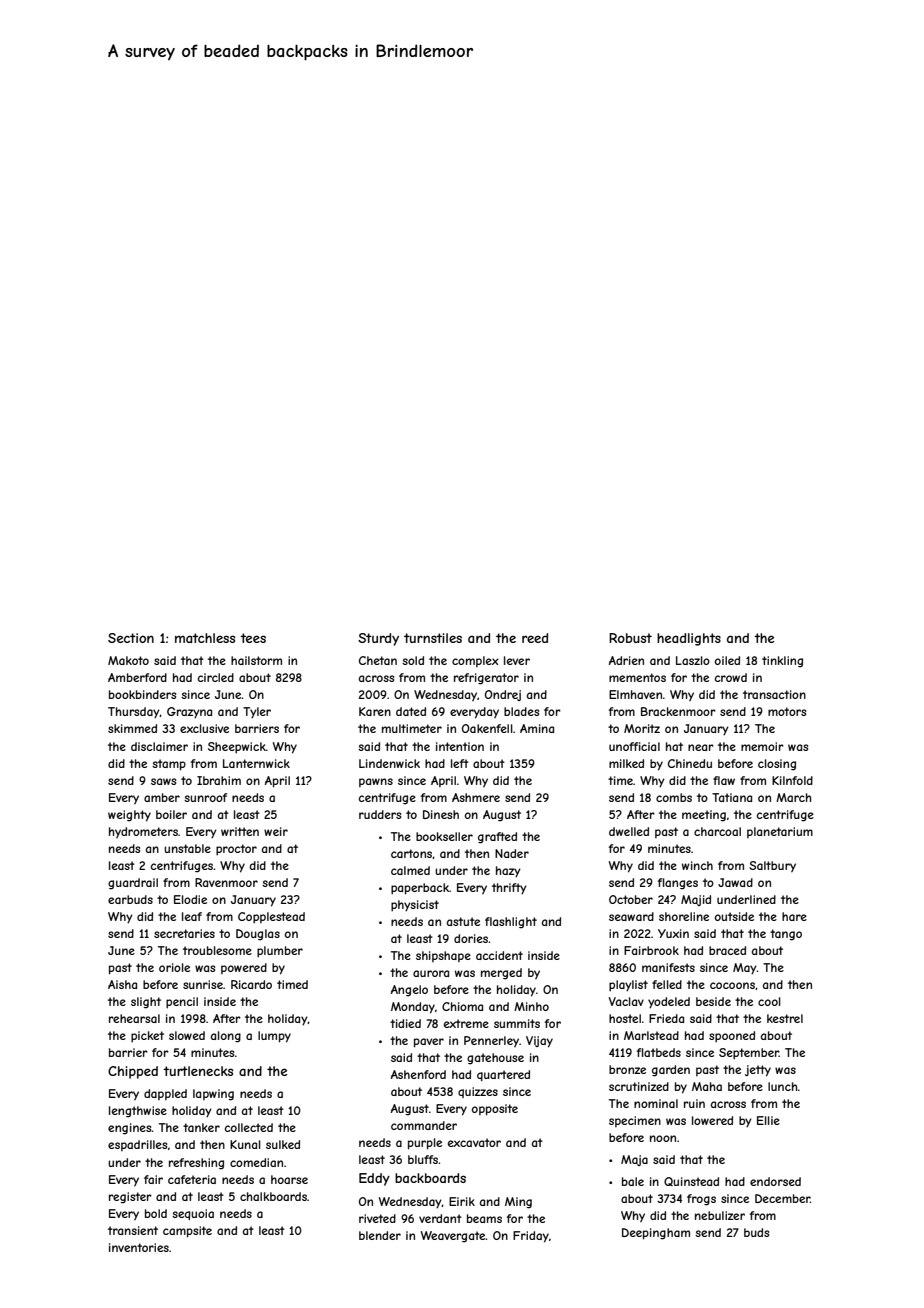 This screenshot has width=924, height=1308. I want to click on intention, so click(460, 746).
